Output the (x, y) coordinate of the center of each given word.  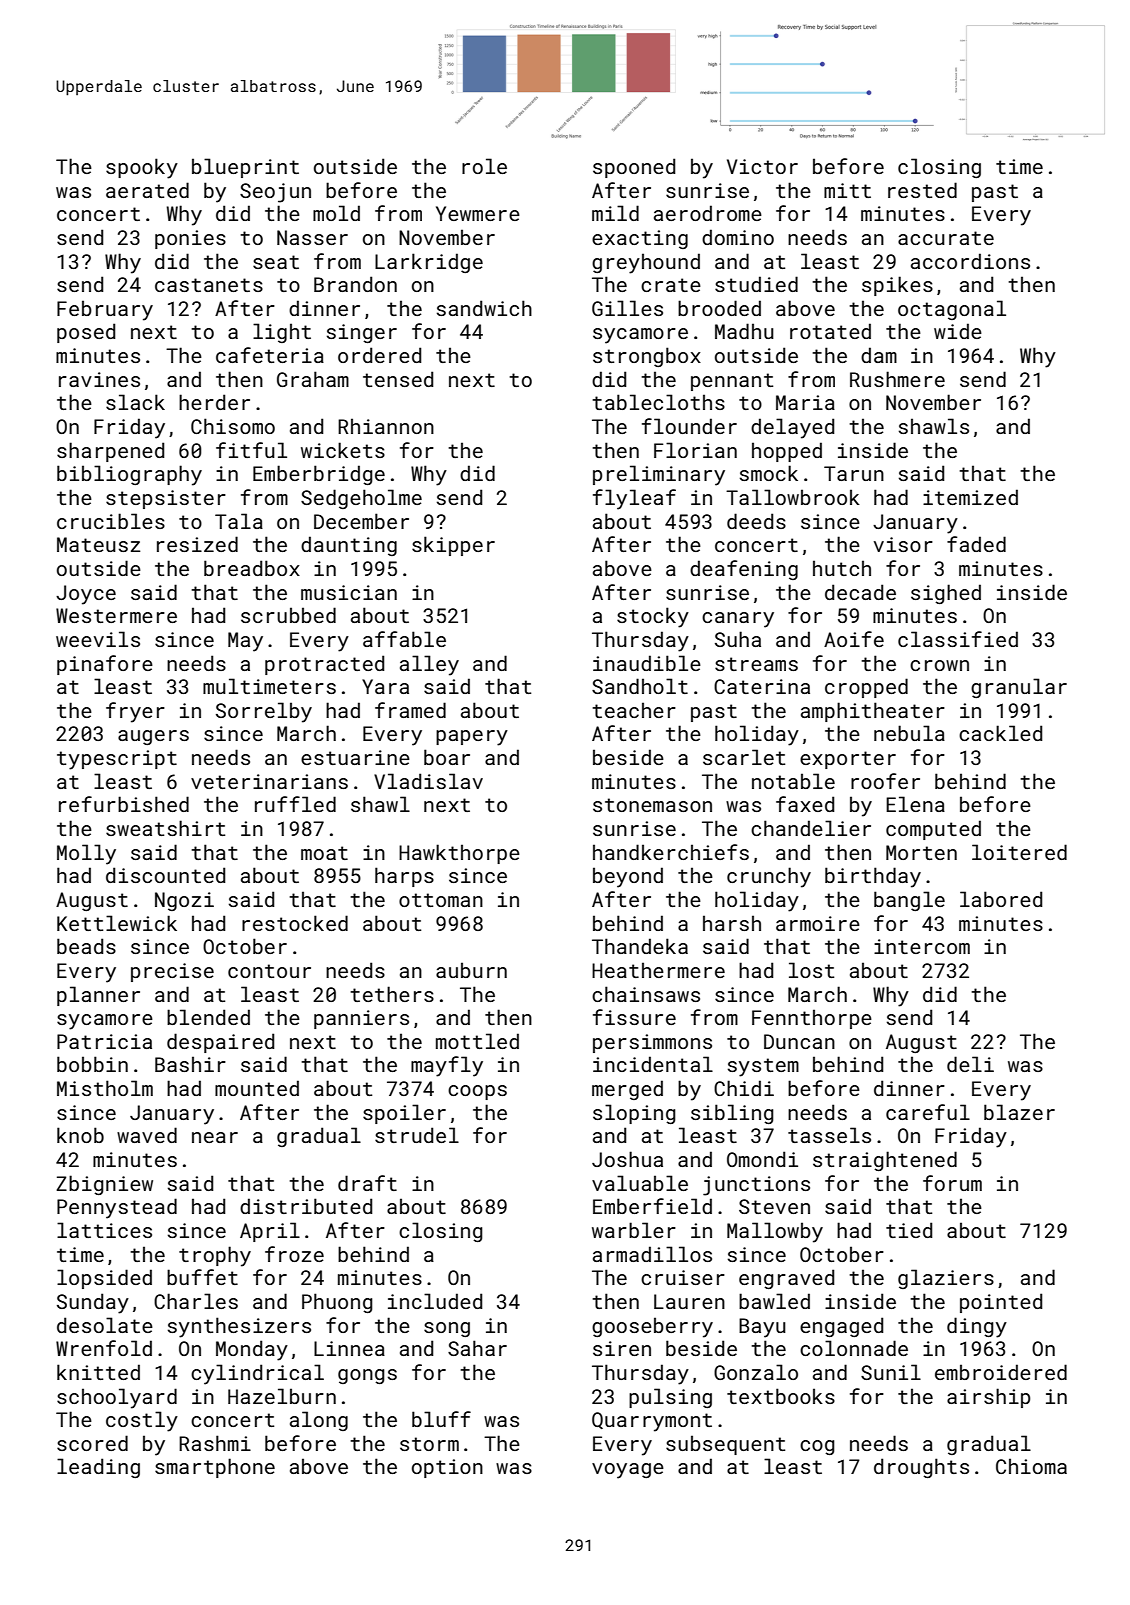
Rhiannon (386, 426)
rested (922, 190)
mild (615, 213)
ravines (99, 379)
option (447, 1468)
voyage (628, 1471)
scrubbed (288, 615)
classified (958, 639)
